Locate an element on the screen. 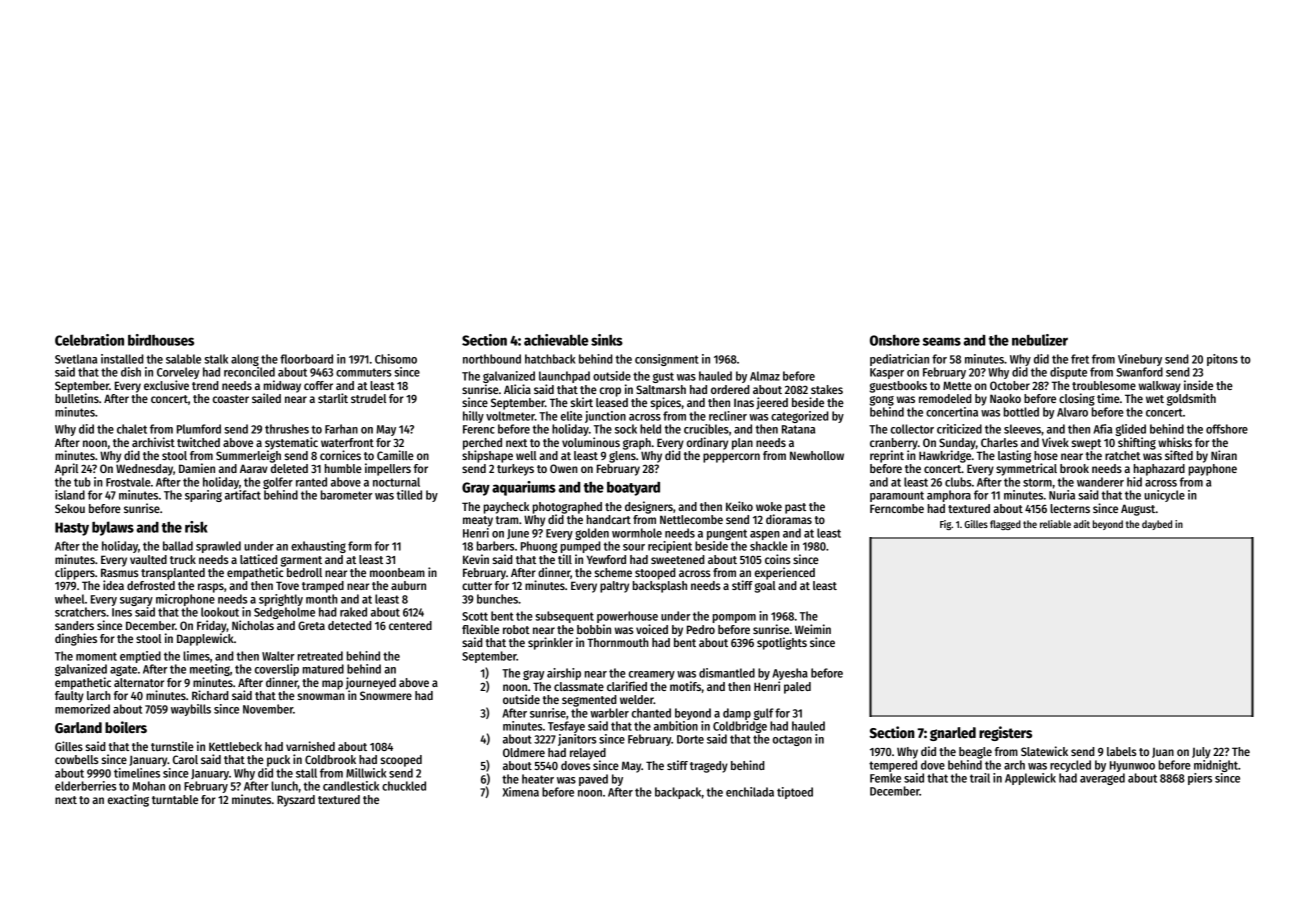  achievable is located at coordinates (556, 340).
